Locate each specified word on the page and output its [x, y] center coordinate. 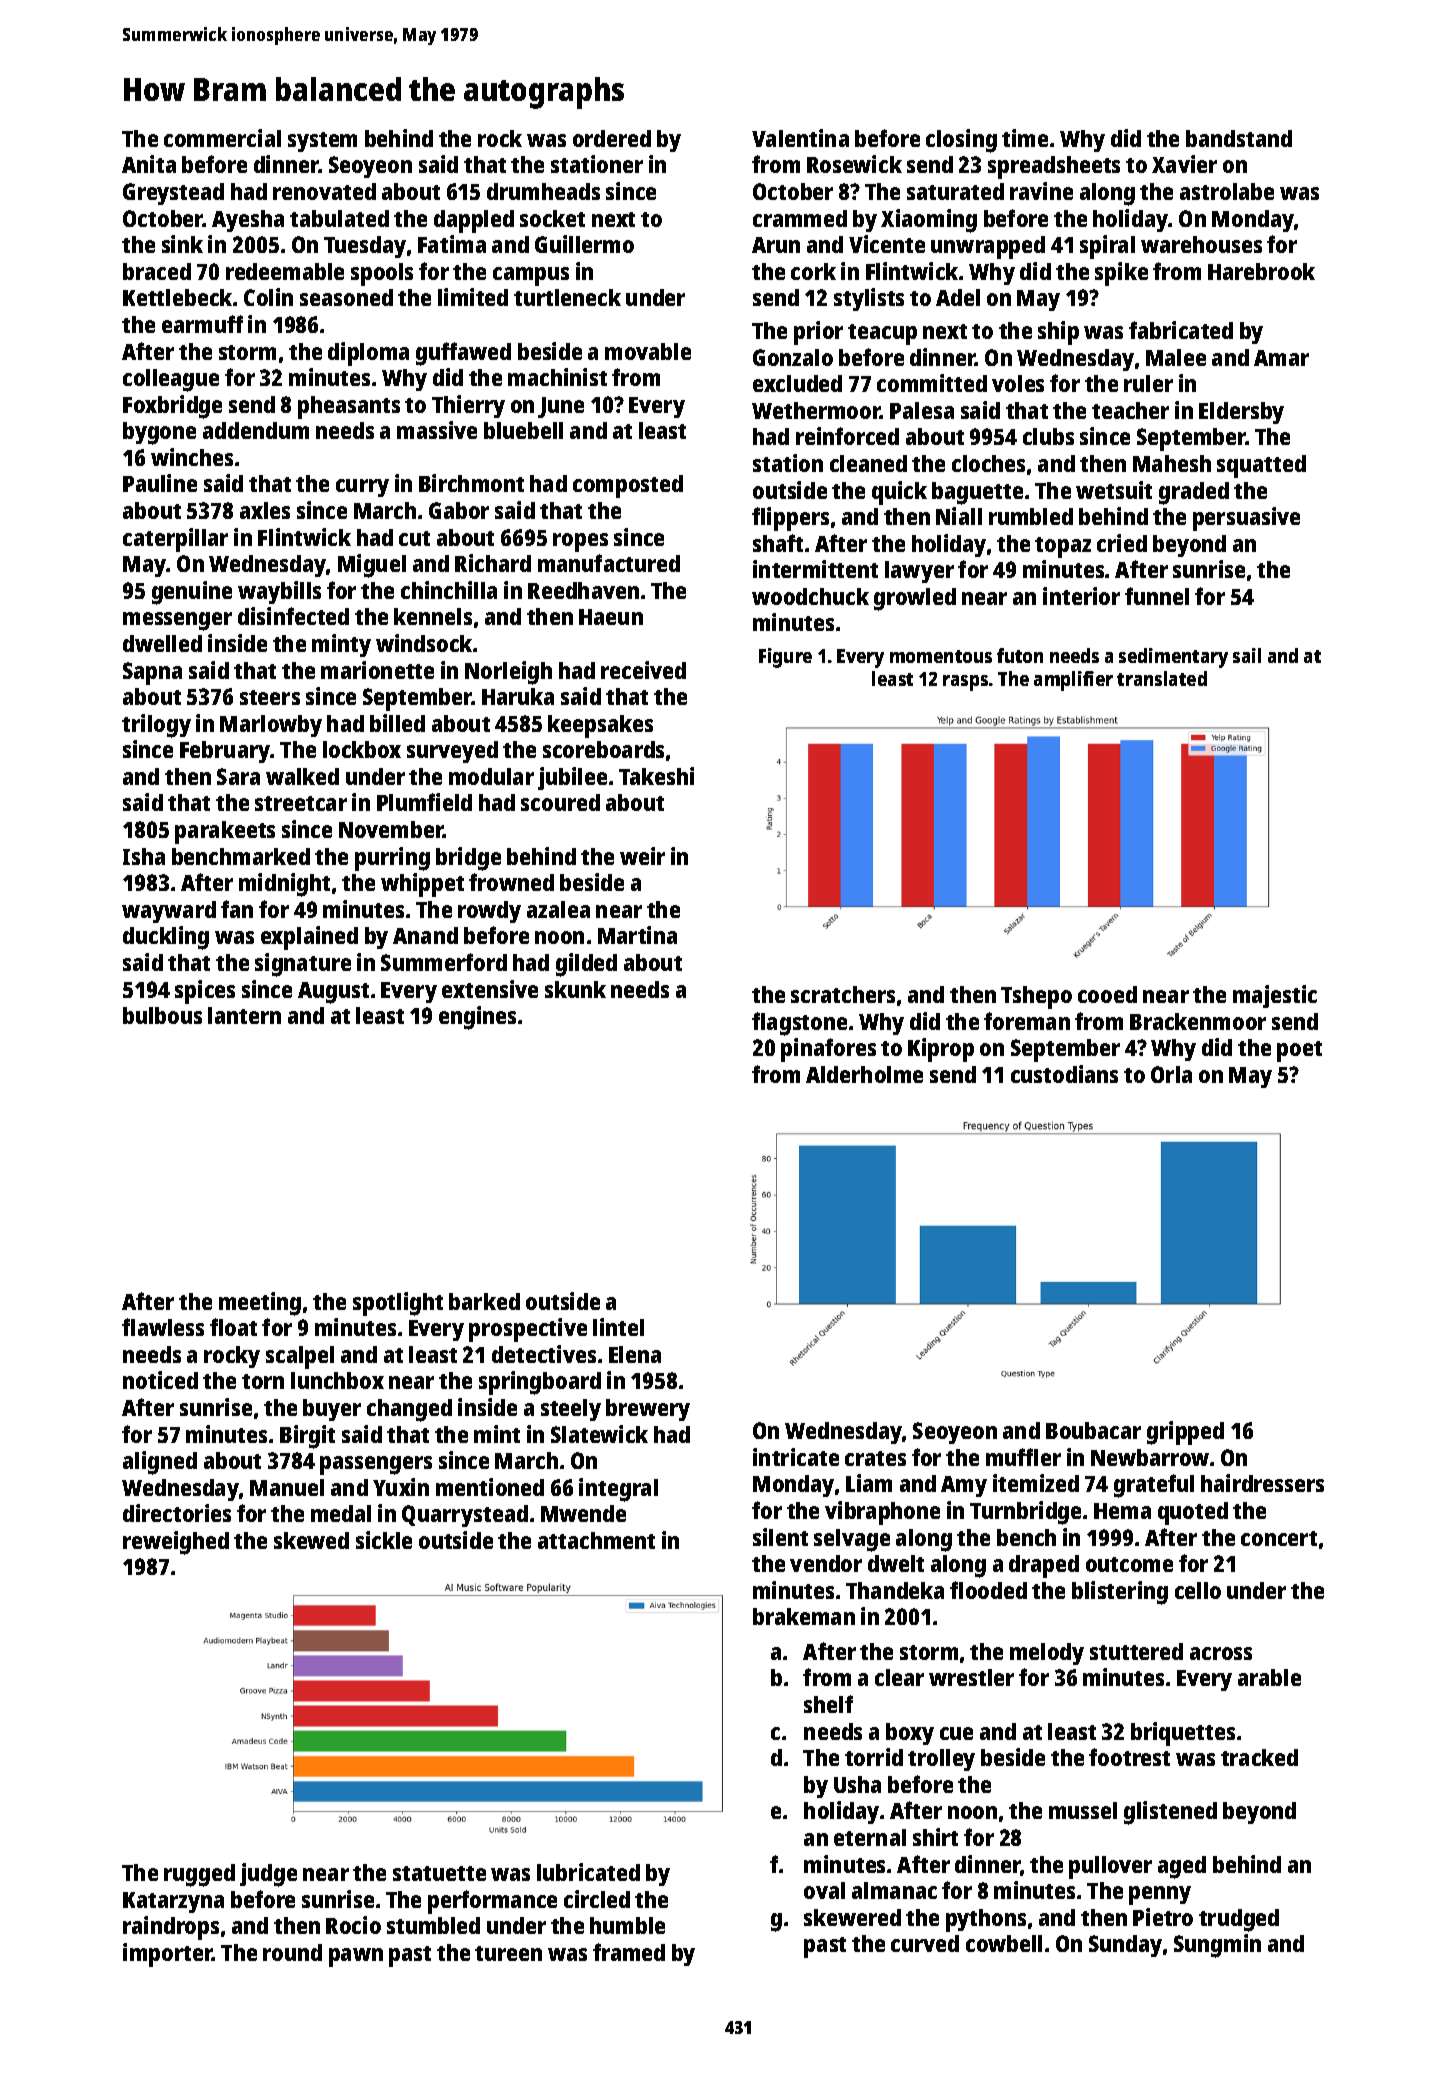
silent [780, 1537]
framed [629, 1952]
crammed [800, 218]
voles [1018, 383]
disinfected [293, 616]
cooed [1107, 994]
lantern [244, 1015]
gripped [1185, 1433]
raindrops [171, 1928]
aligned [160, 1463]
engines [477, 1018]
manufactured [609, 563]
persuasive [1246, 519]
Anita [149, 164]
